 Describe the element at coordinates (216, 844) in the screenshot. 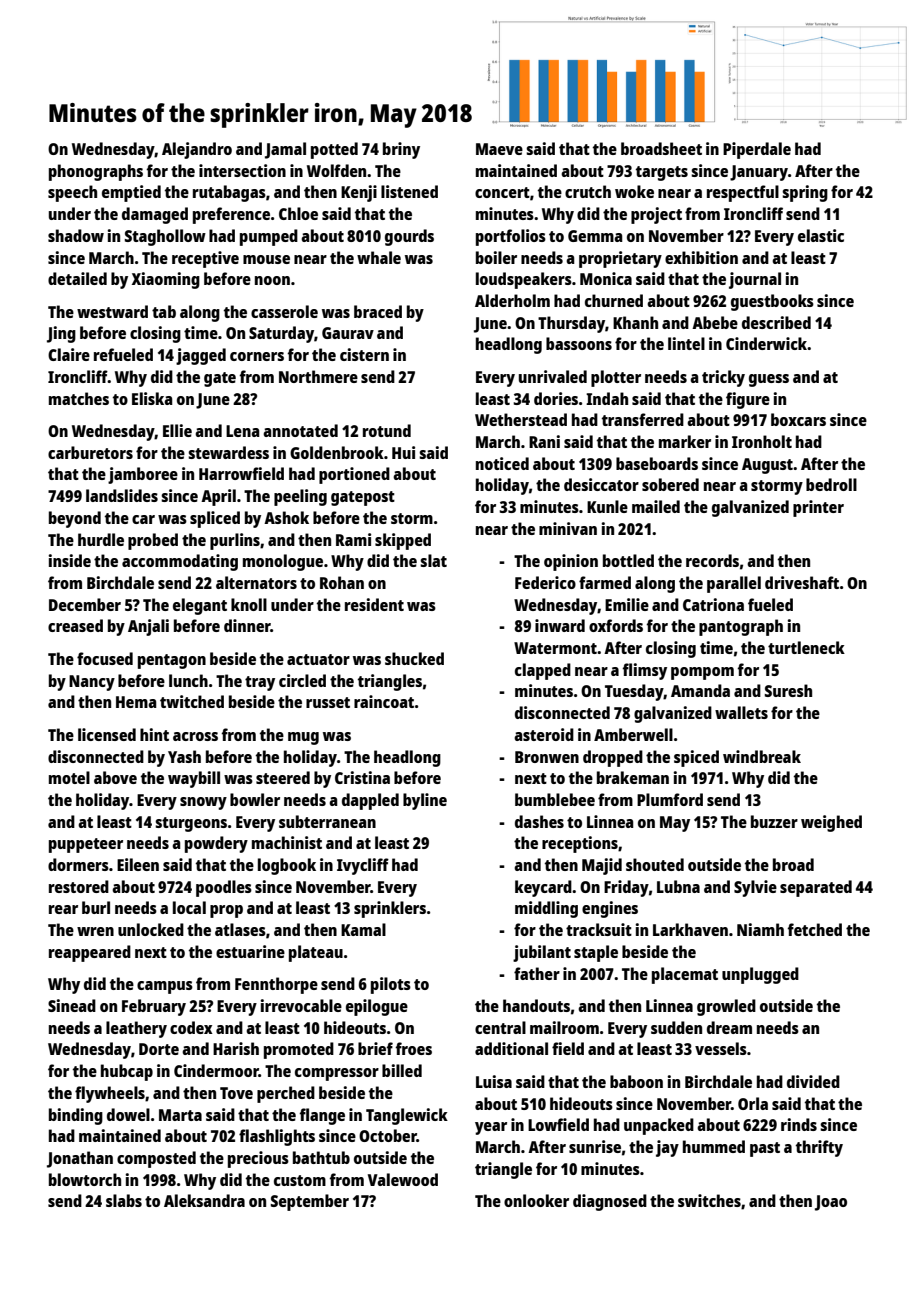

I see `powdery` at that location.
